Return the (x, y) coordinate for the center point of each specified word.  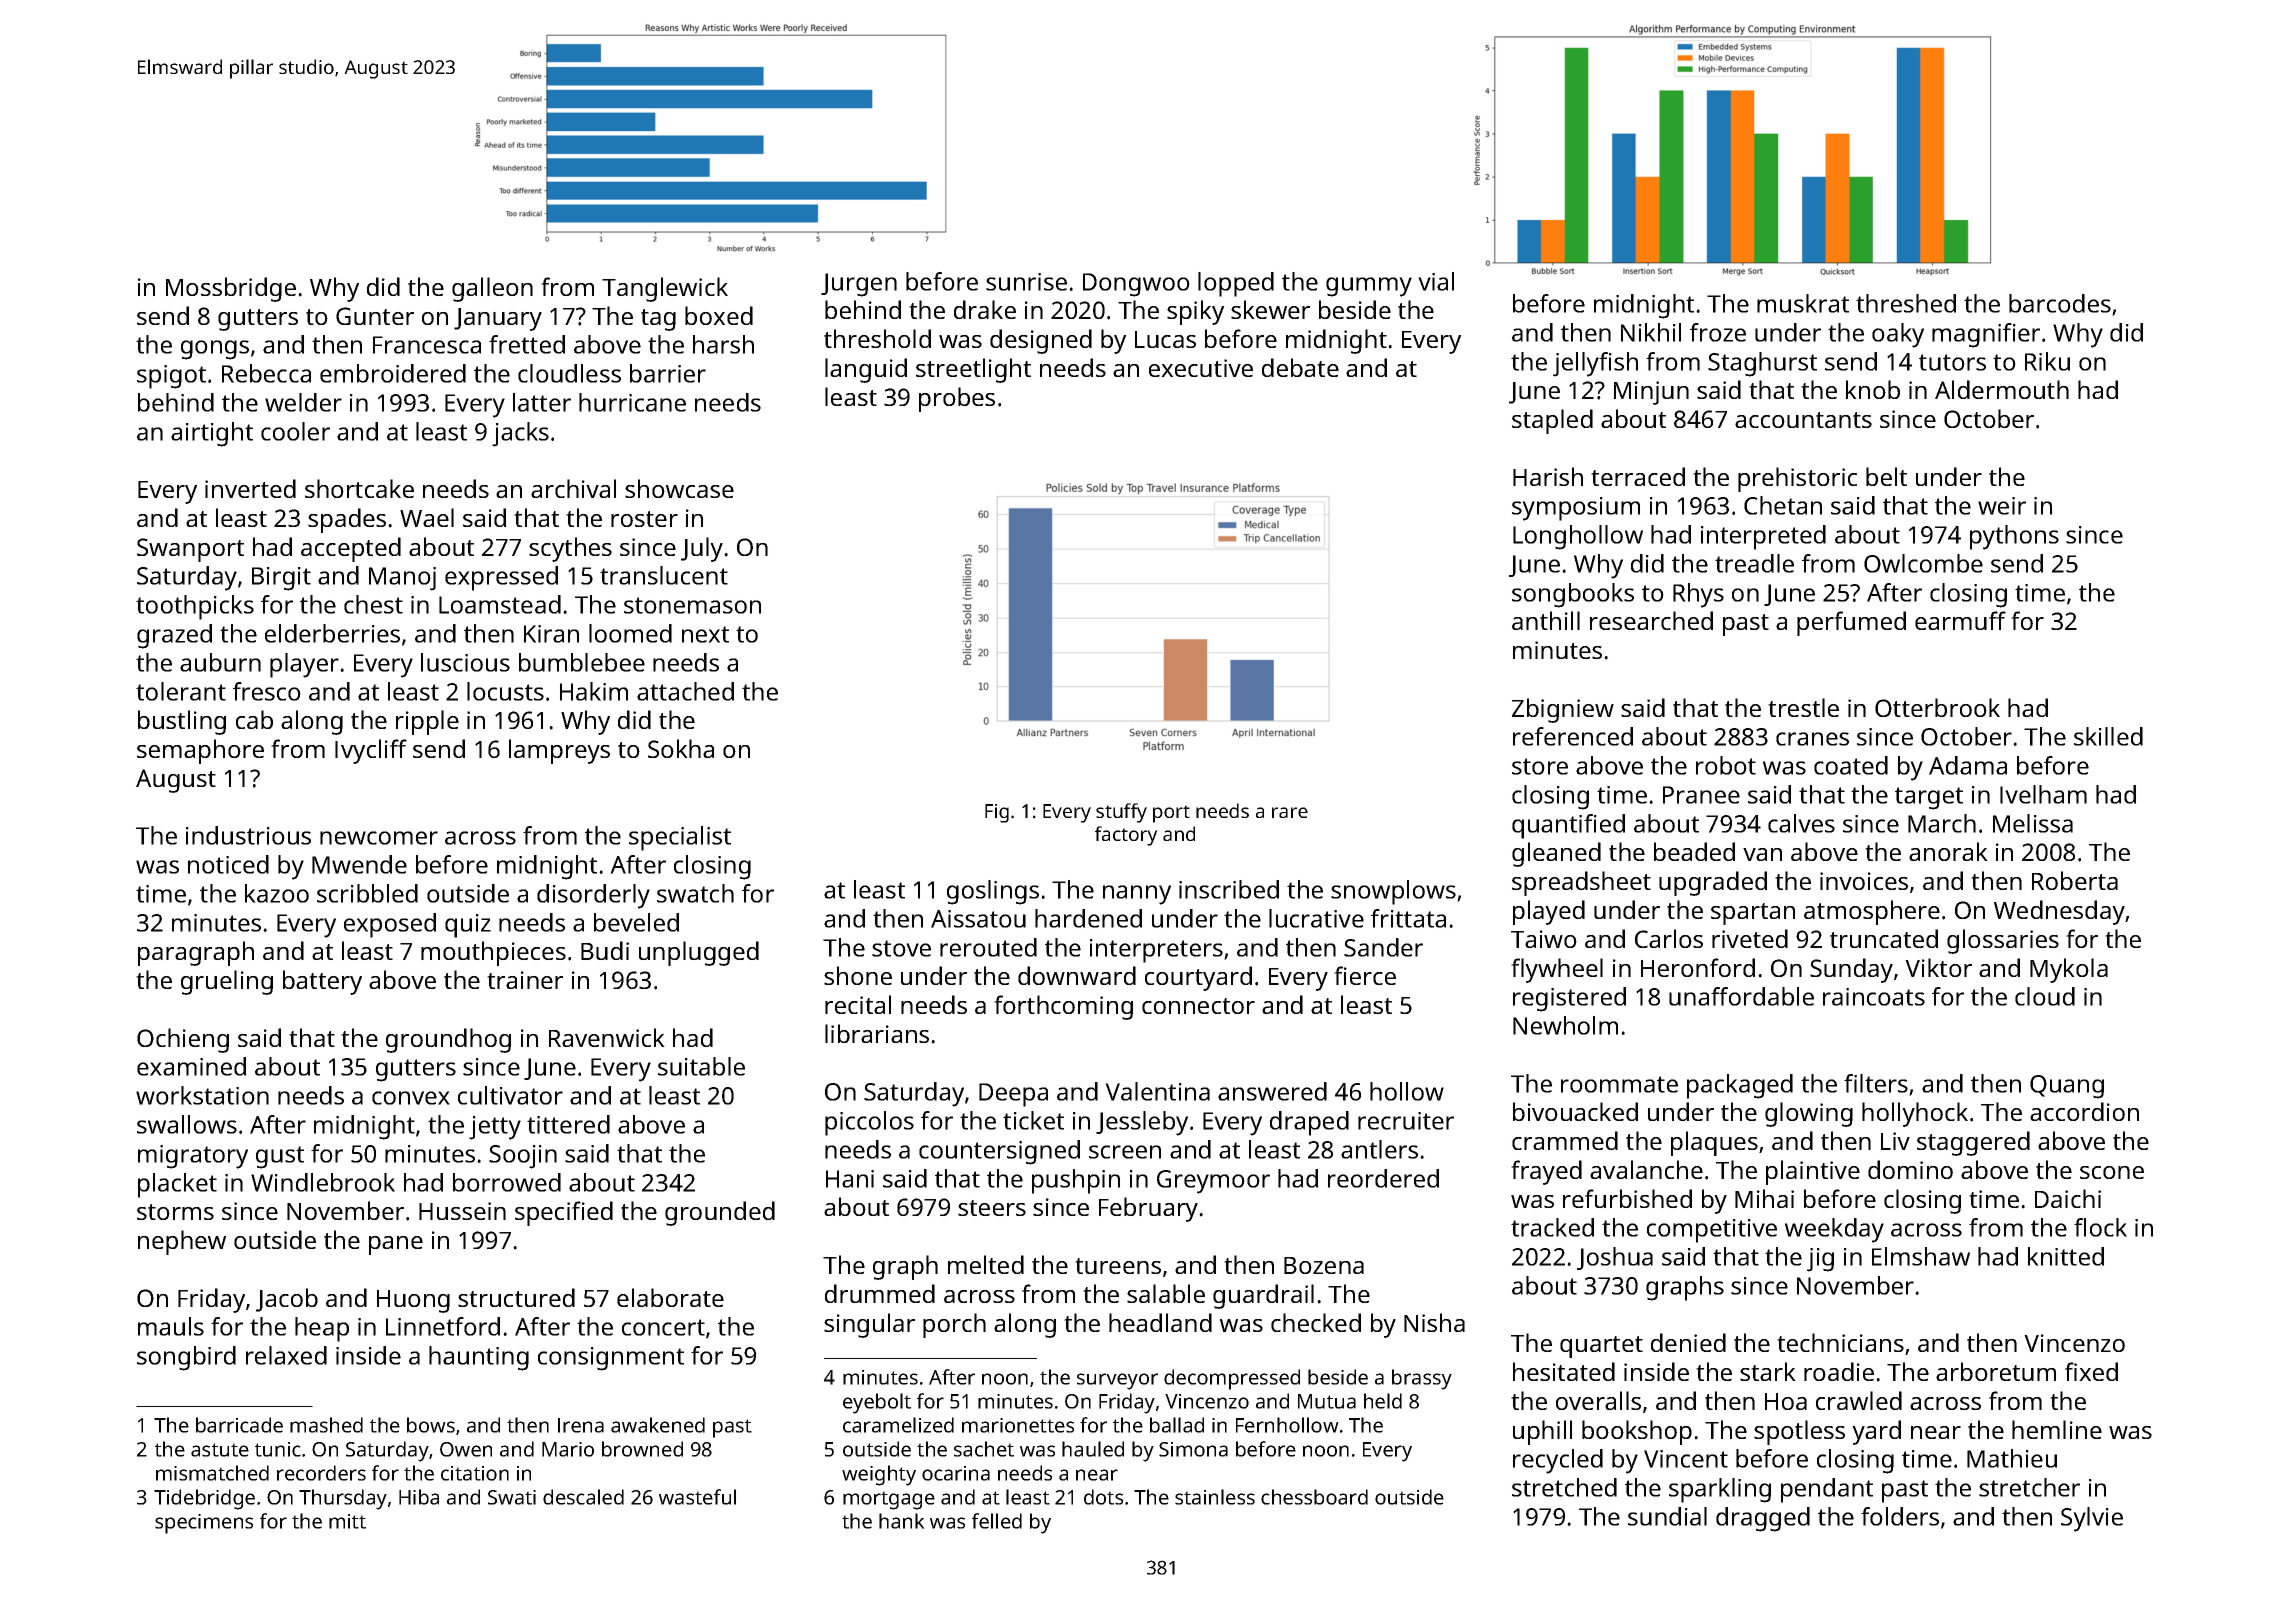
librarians (877, 1033)
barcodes (2060, 303)
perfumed (1851, 623)
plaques (1714, 1143)
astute (220, 1450)
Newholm (1565, 1025)
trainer (525, 980)
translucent (664, 575)
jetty (495, 1128)
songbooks (1573, 595)
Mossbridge (231, 289)
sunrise (1026, 282)
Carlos (1669, 938)
